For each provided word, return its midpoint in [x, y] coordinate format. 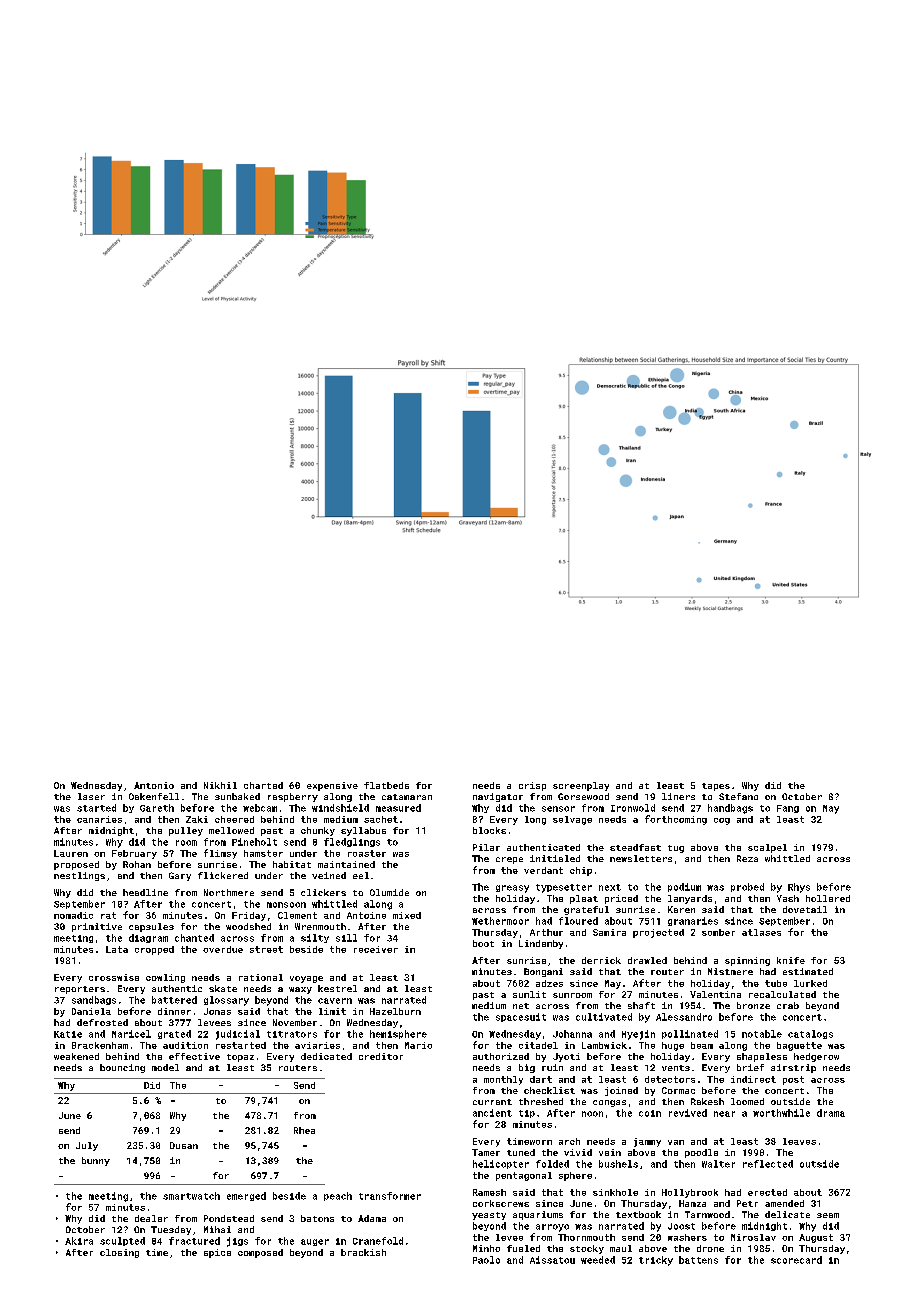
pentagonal [524, 1176]
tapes [716, 787]
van [676, 1142]
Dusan [184, 1145]
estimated [808, 971]
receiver [376, 949]
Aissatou [552, 1260]
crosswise [114, 977]
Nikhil [220, 785]
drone [710, 1248]
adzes [549, 983]
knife [791, 960]
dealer [151, 1218]
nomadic [73, 915]
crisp [532, 786]
